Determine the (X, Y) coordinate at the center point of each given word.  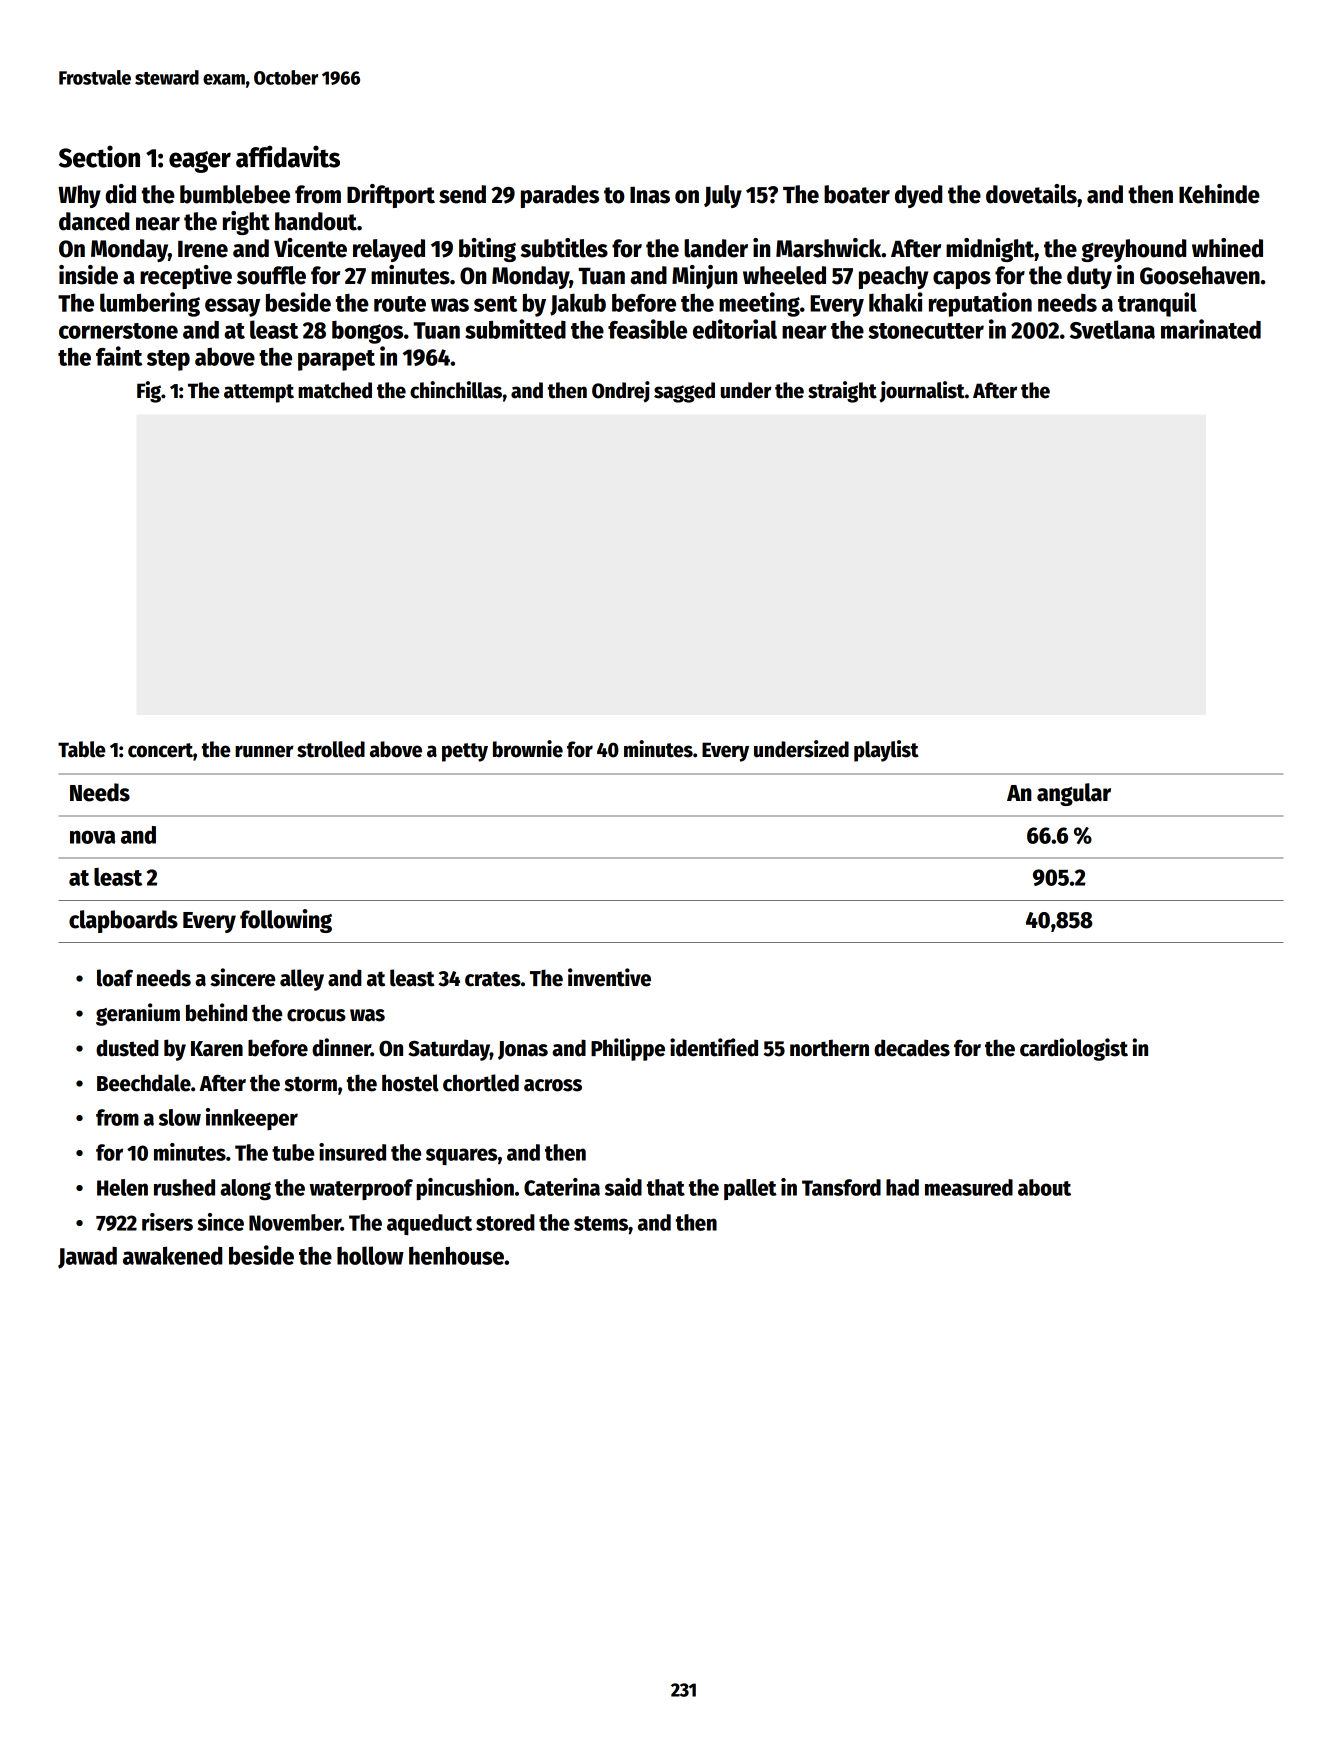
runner (264, 751)
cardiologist (1074, 1049)
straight (842, 392)
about (1044, 1187)
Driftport (391, 196)
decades (912, 1048)
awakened (172, 1255)
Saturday (449, 1050)
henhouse (456, 1256)
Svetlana (1112, 329)
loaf (115, 978)
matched (335, 390)
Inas (650, 195)
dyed (918, 196)
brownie (528, 749)
